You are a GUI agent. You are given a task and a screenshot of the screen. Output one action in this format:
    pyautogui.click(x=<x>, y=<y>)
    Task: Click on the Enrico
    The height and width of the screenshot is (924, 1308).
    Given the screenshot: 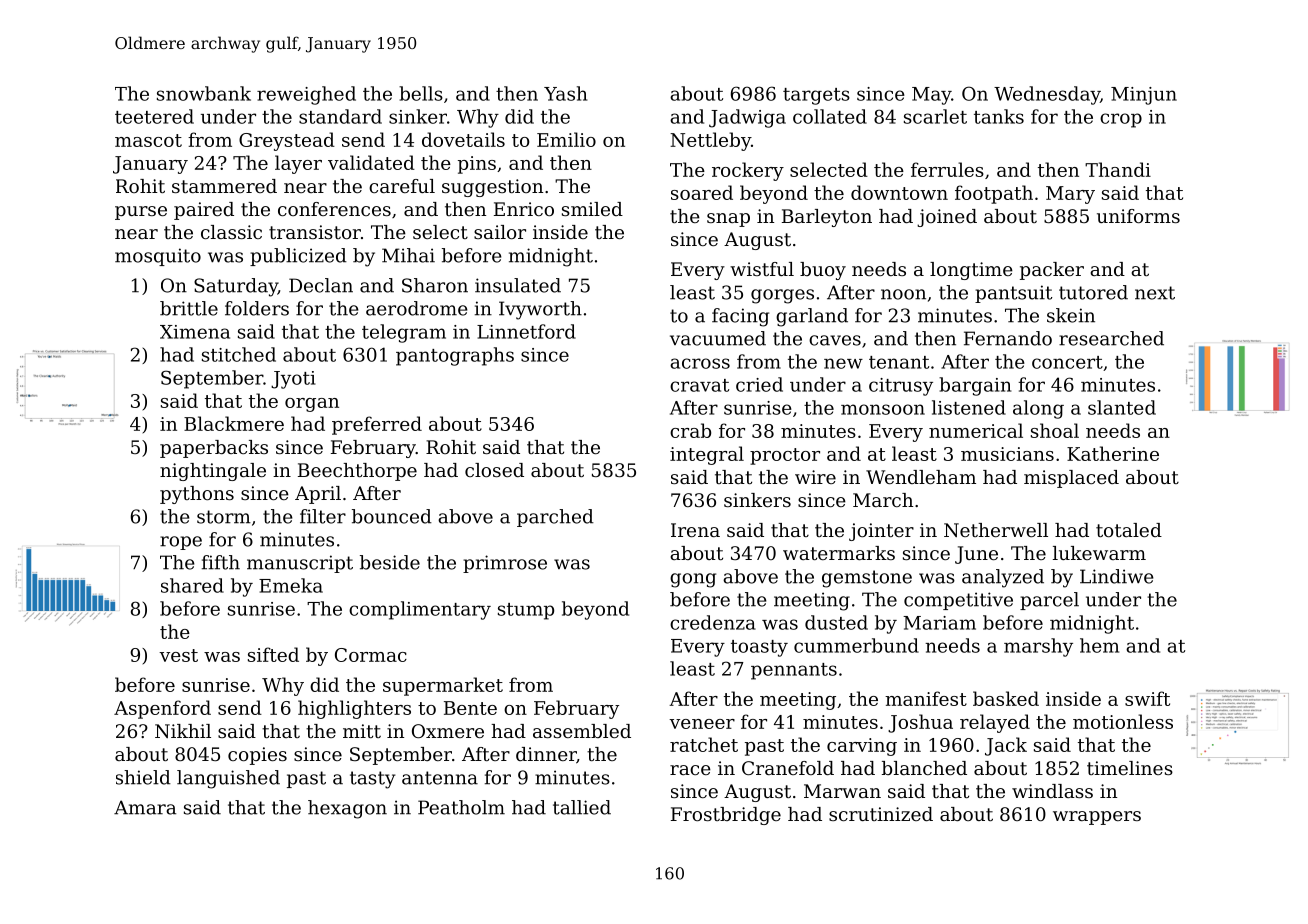 What is the action you would take?
    pyautogui.click(x=524, y=209)
